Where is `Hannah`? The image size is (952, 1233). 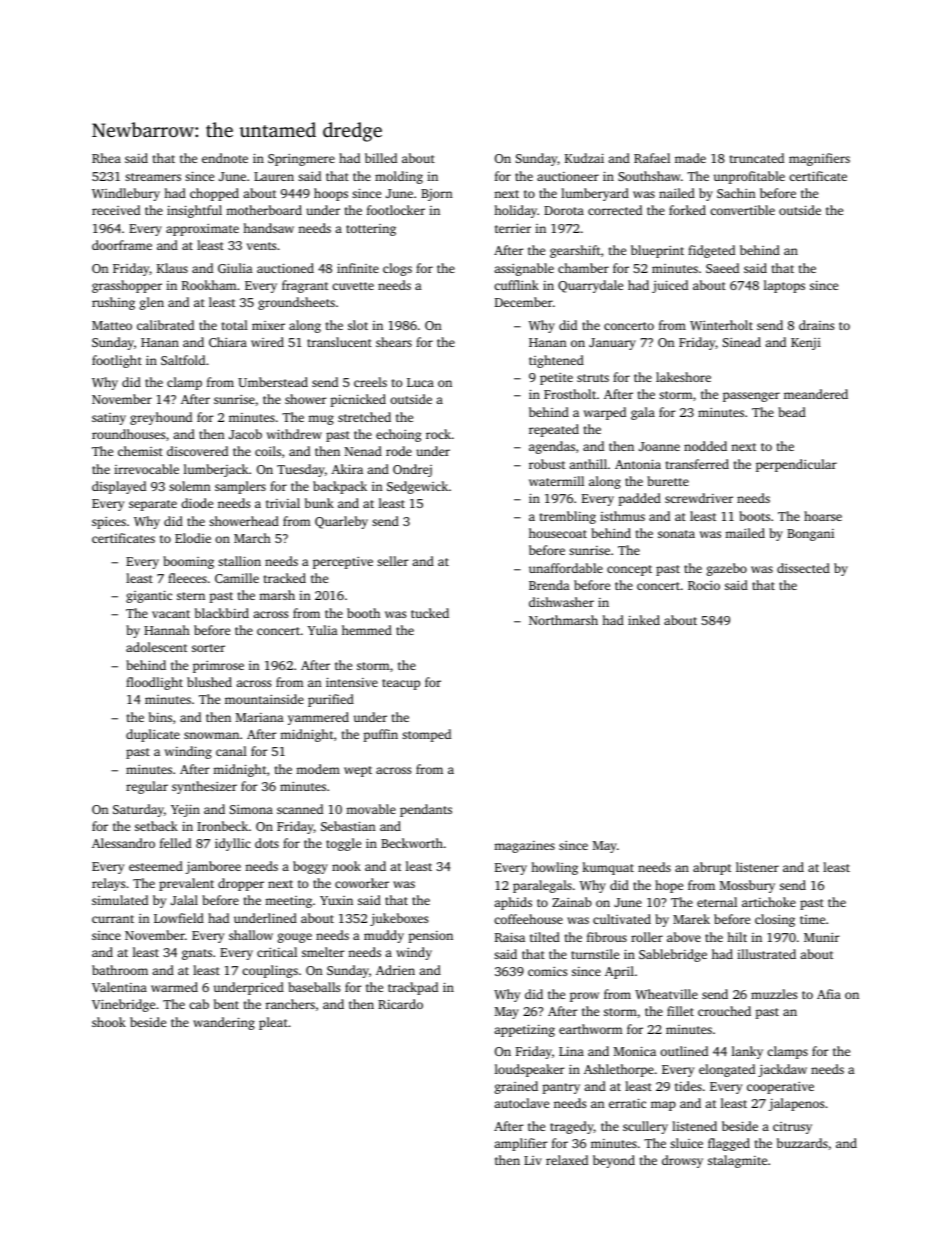 Hannah is located at coordinates (167, 630).
